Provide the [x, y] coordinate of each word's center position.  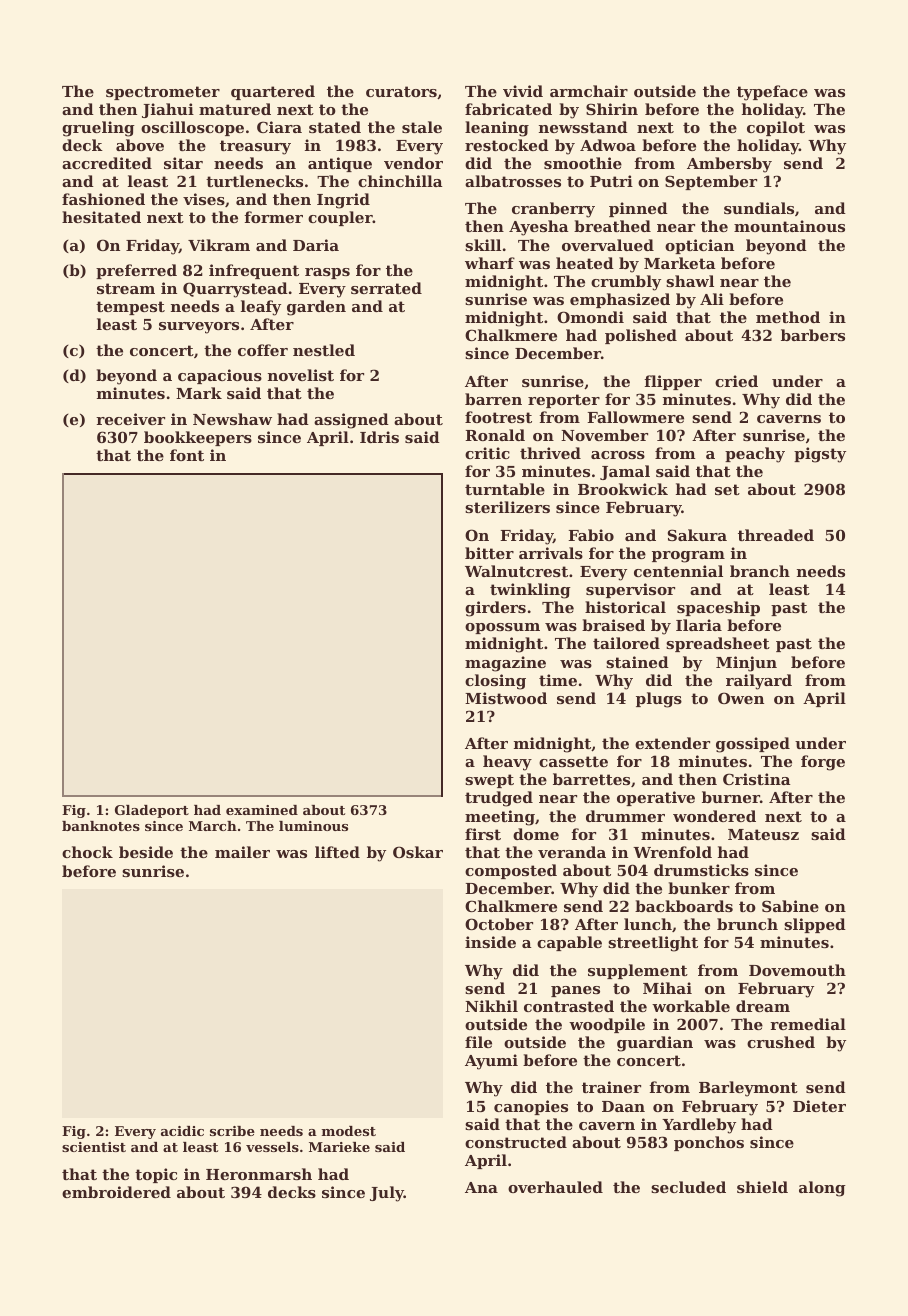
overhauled [555, 1187]
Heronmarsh [259, 1174]
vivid [523, 91]
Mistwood [506, 698]
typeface [772, 93]
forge [823, 763]
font [187, 455]
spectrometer [163, 93]
